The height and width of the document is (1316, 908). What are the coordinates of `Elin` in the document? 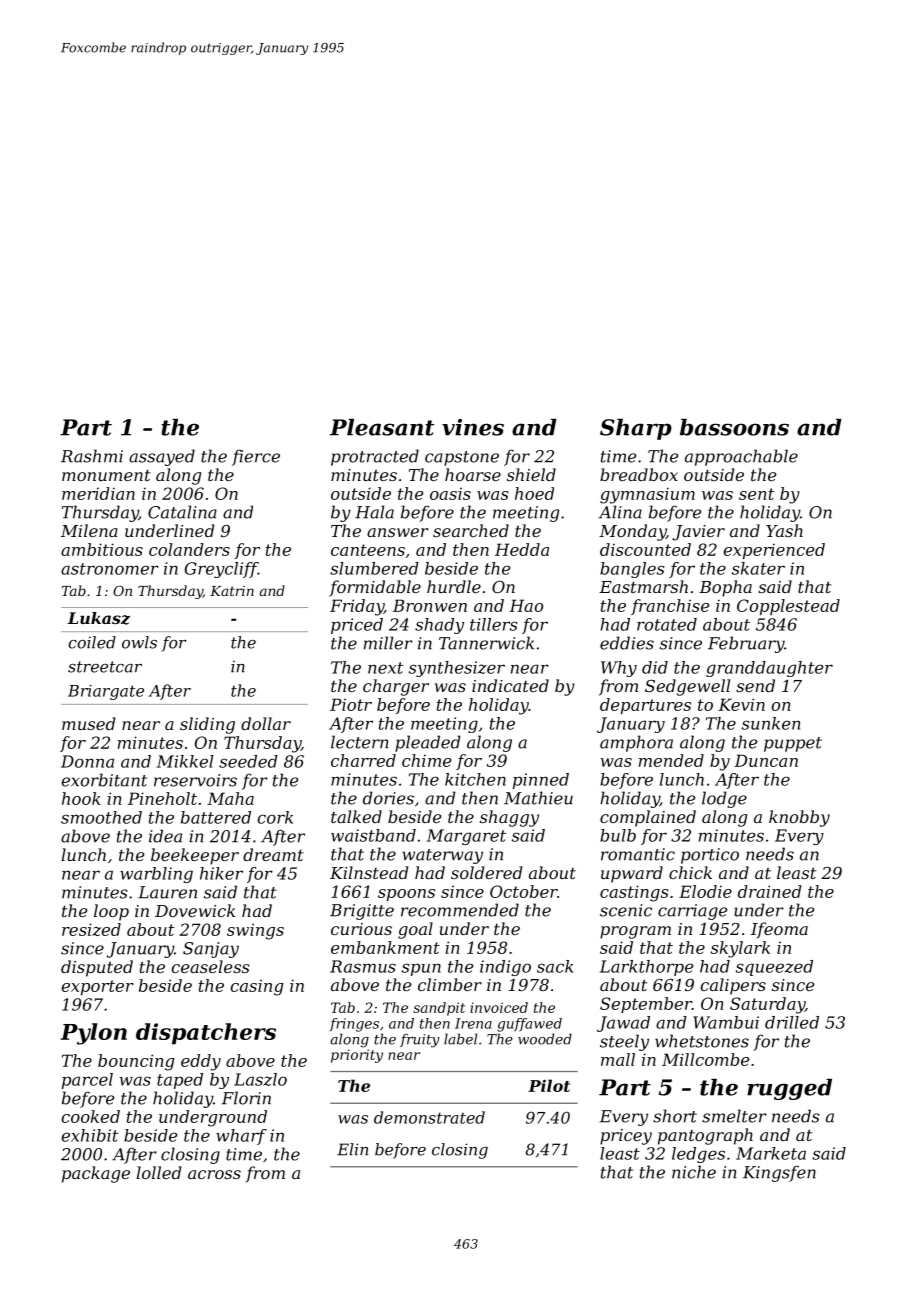 It's located at (352, 1149).
